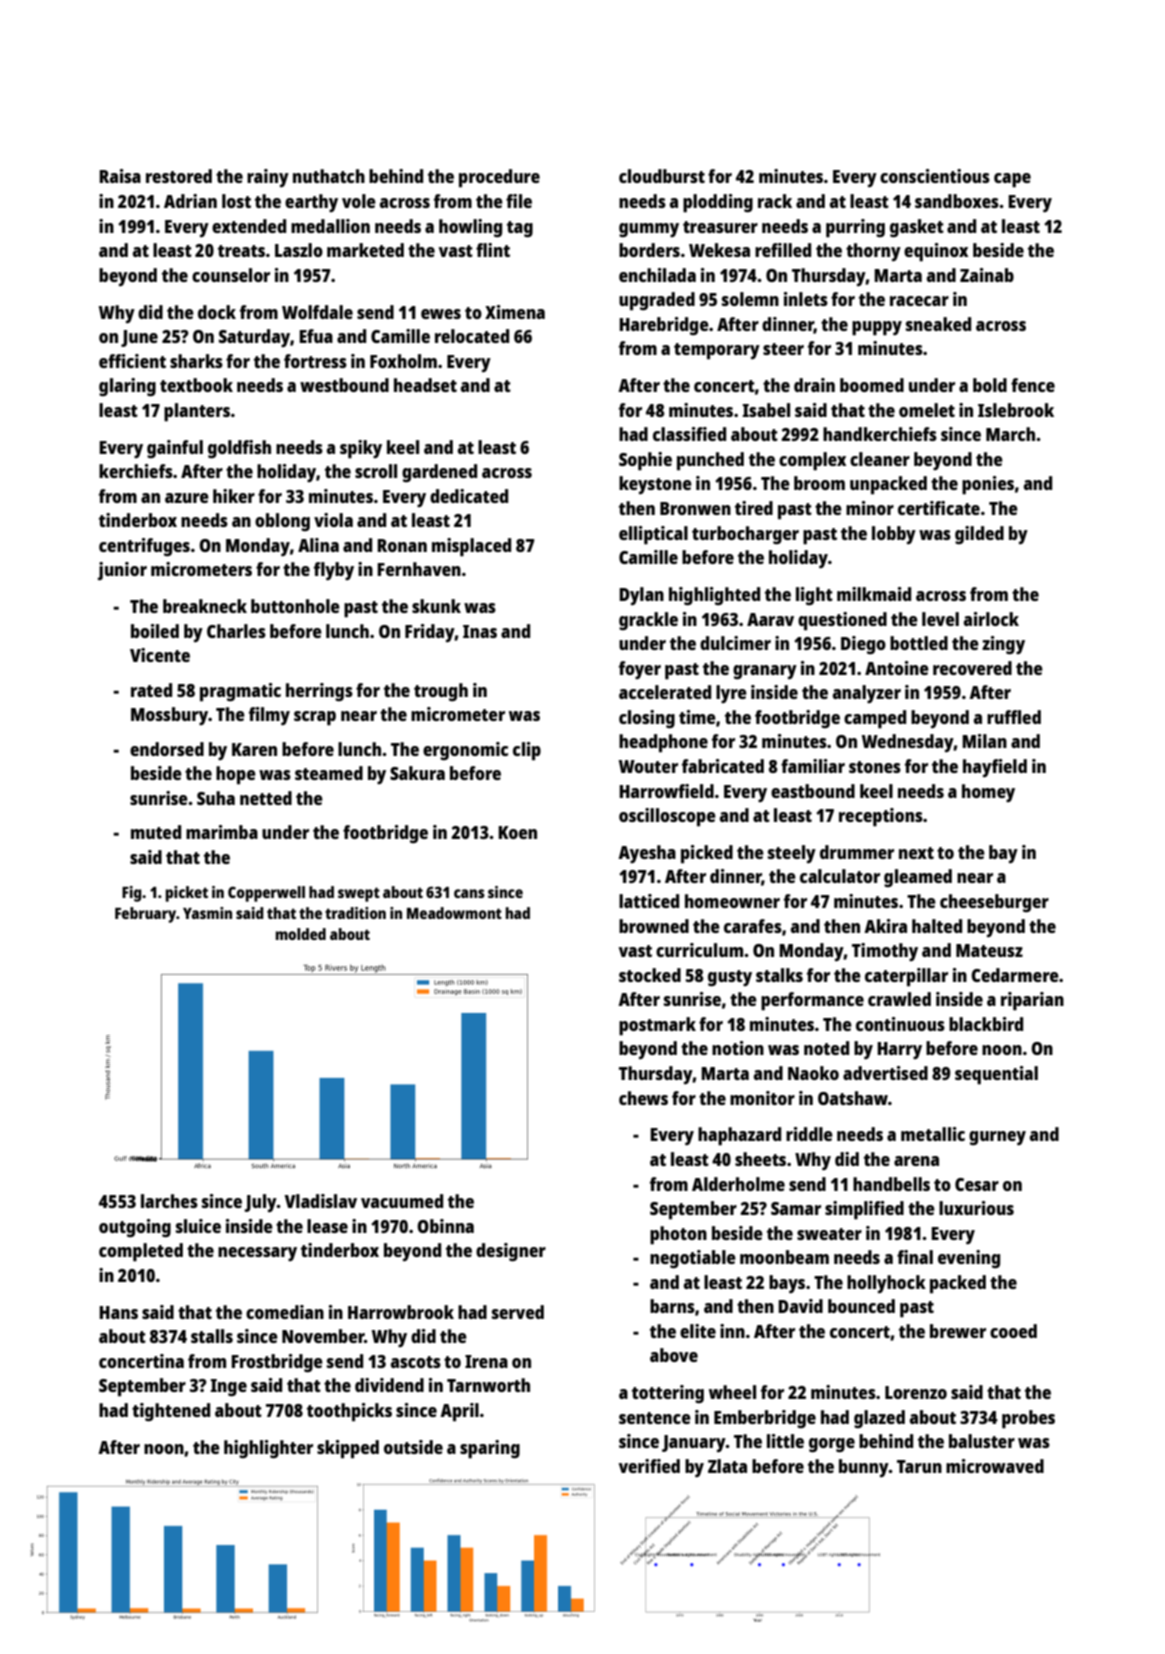 This screenshot has height=1654, width=1165. Describe the element at coordinates (228, 1387) in the screenshot. I see `Inge` at that location.
